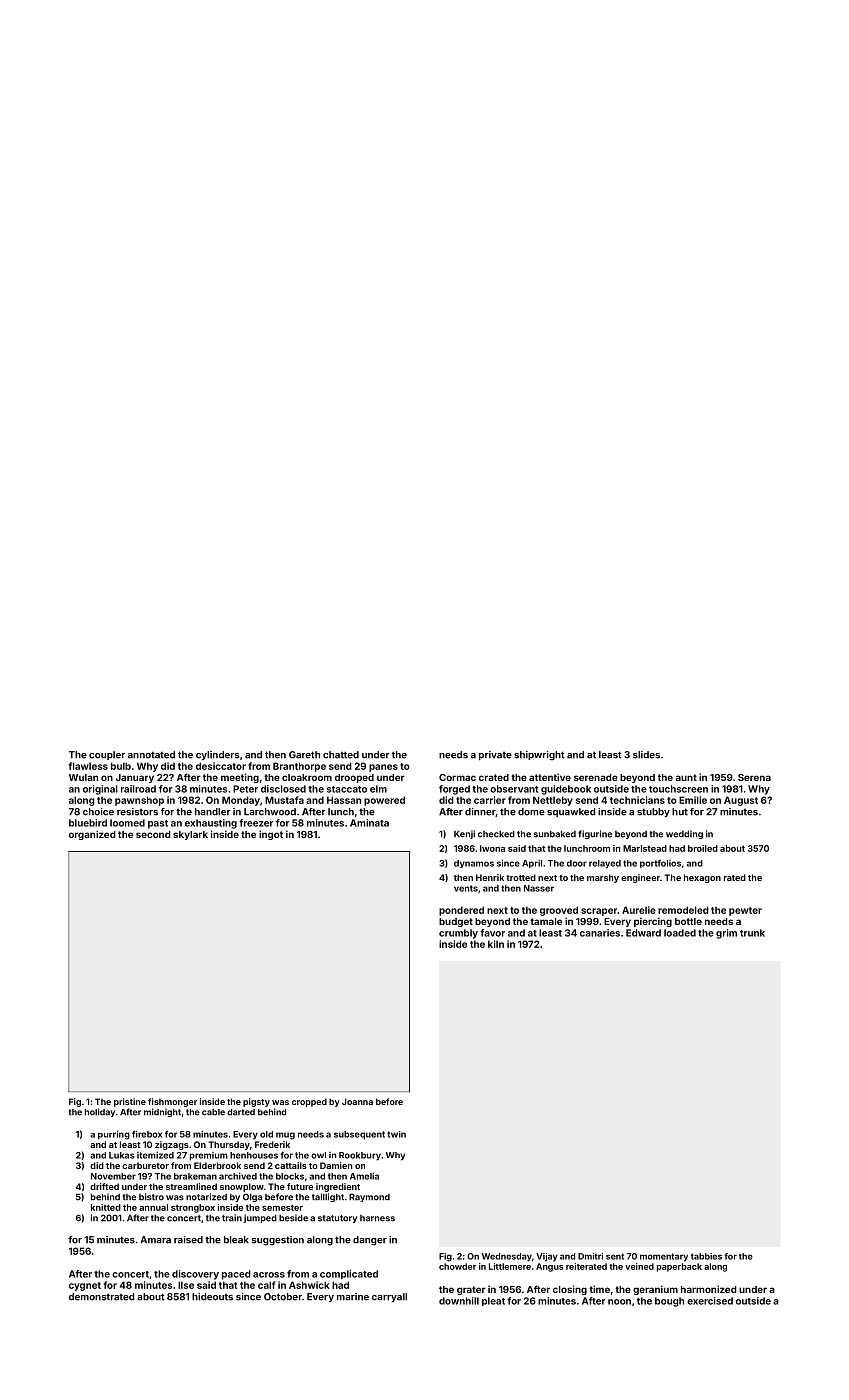 The height and width of the screenshot is (1400, 849). I want to click on twin, so click(396, 1134).
